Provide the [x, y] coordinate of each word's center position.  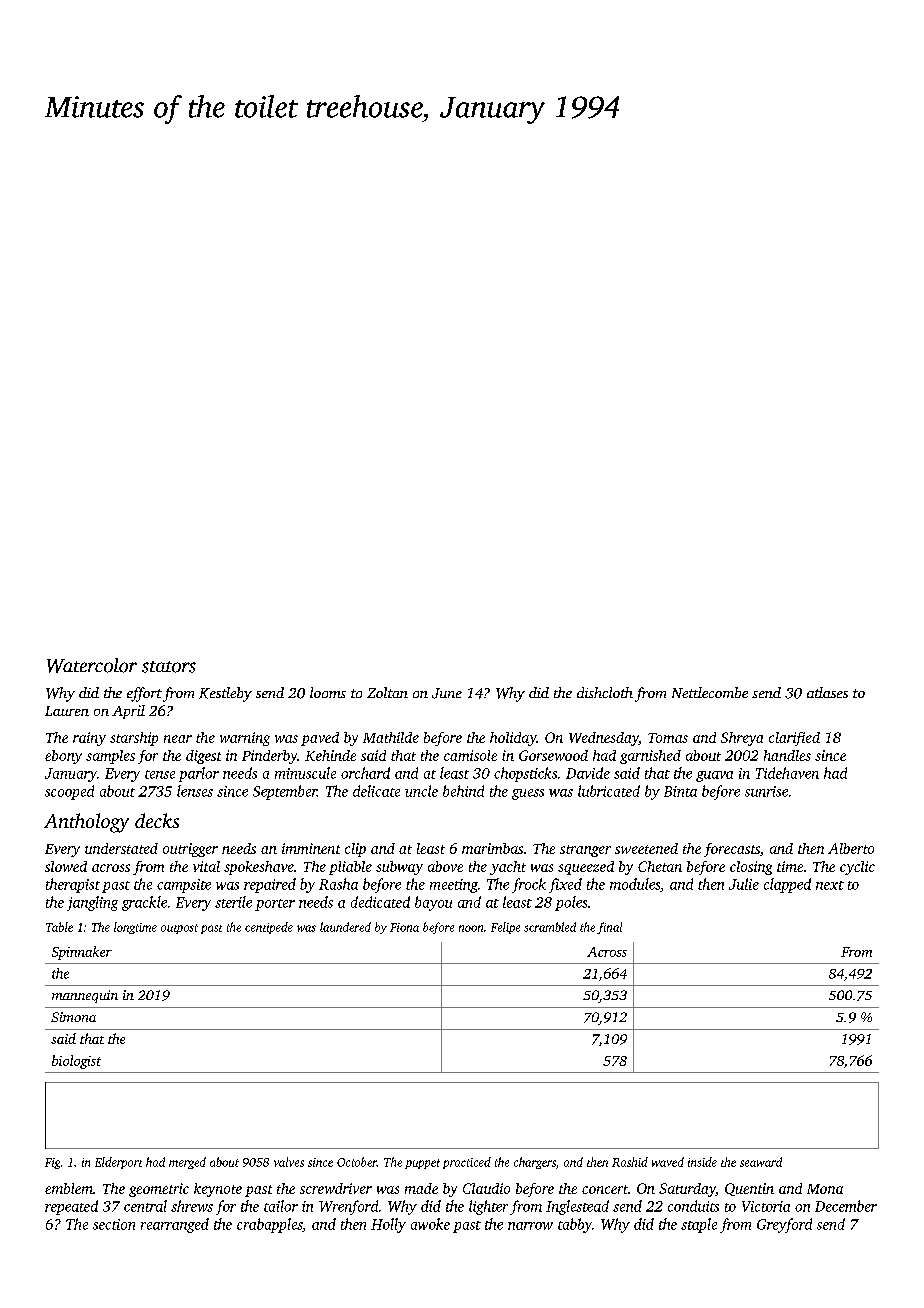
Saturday [687, 1190]
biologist [76, 1062]
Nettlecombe [710, 692]
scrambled [550, 927]
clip [355, 850]
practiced [467, 1163]
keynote [218, 1190]
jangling [92, 903]
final [609, 928]
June [447, 693]
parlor [199, 774]
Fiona [404, 927]
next [830, 885]
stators [169, 667]
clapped [787, 885]
